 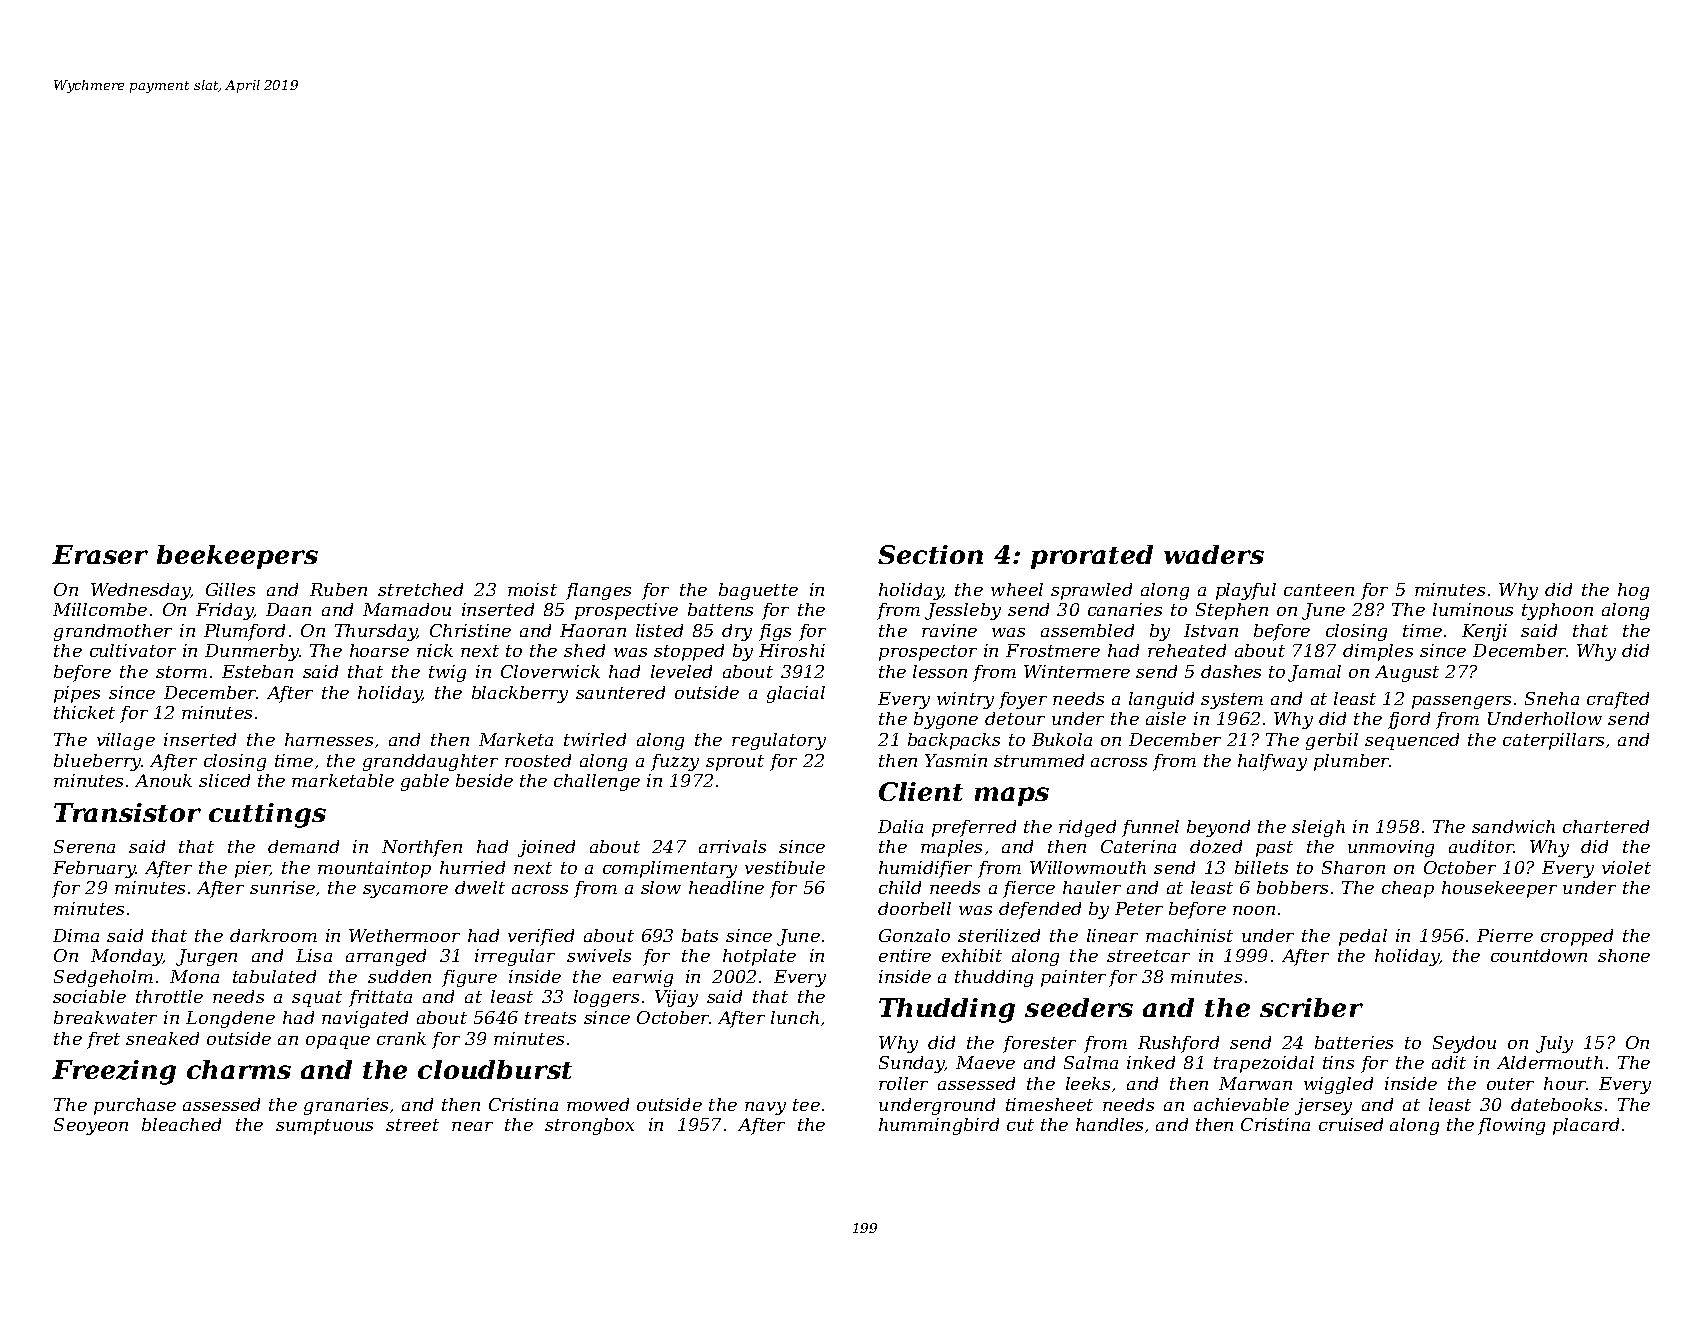 I want to click on Sneha, so click(x=1552, y=698).
